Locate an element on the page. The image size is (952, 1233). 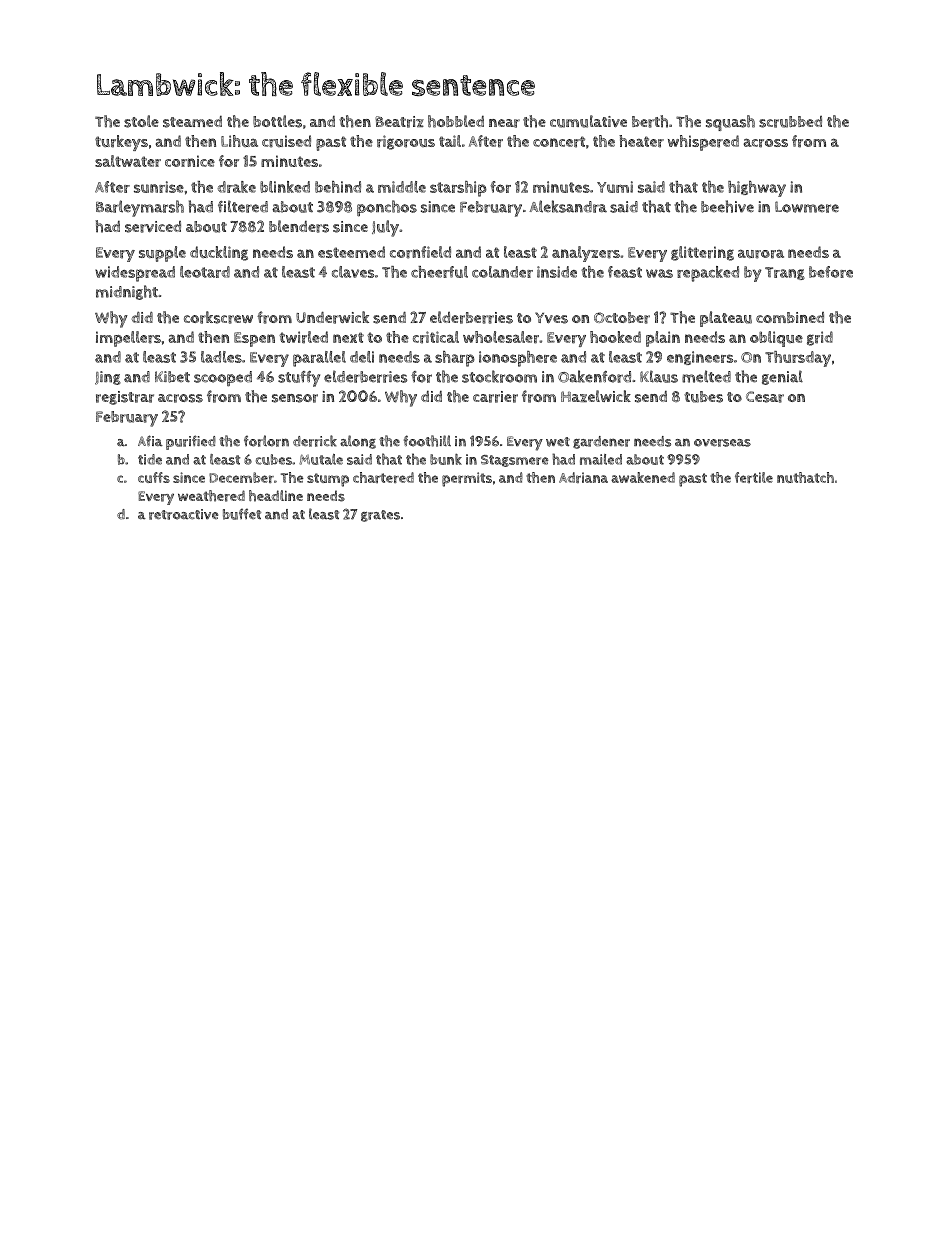
grates is located at coordinates (380, 516).
